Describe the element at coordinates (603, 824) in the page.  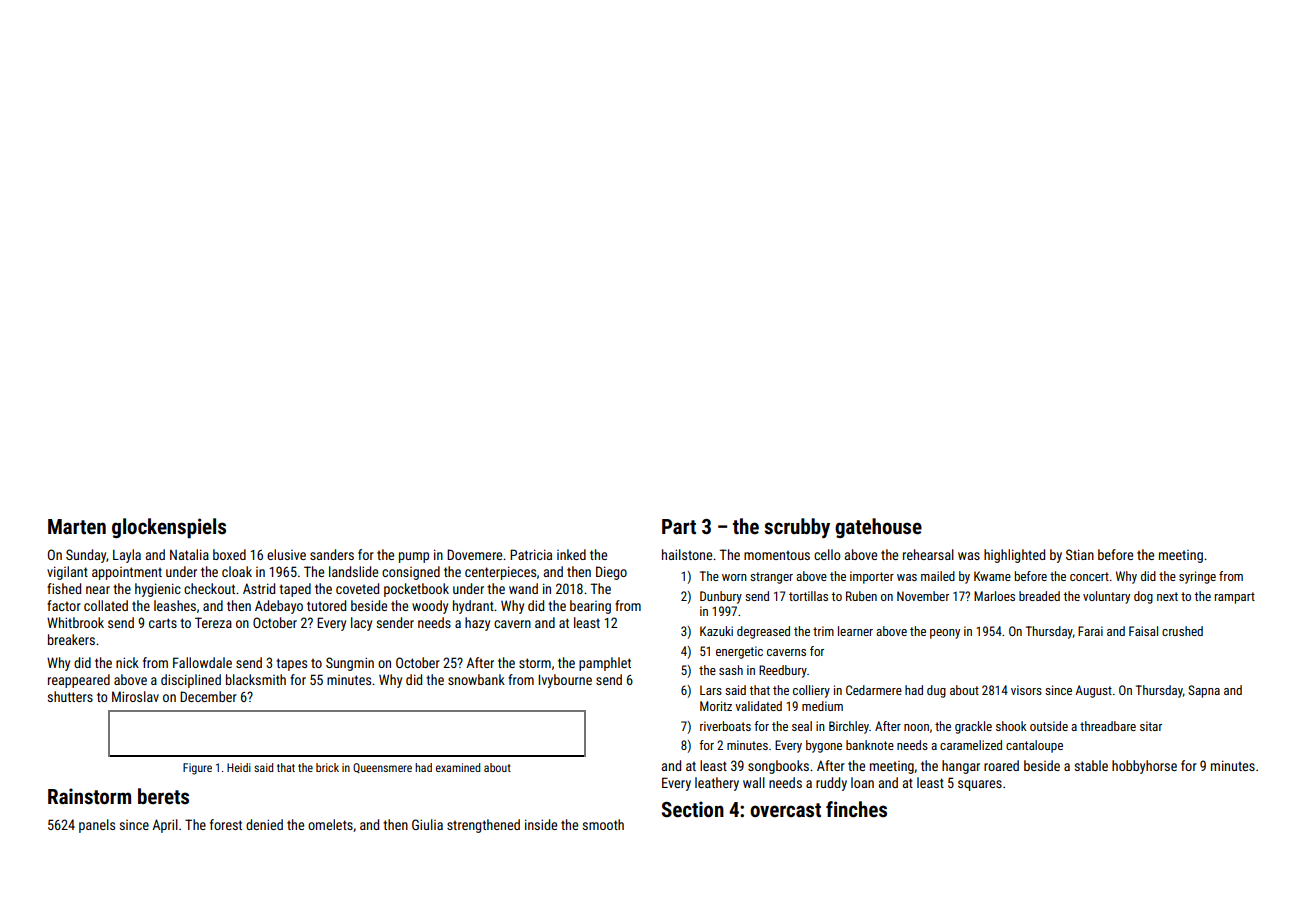
I see `smooth` at that location.
